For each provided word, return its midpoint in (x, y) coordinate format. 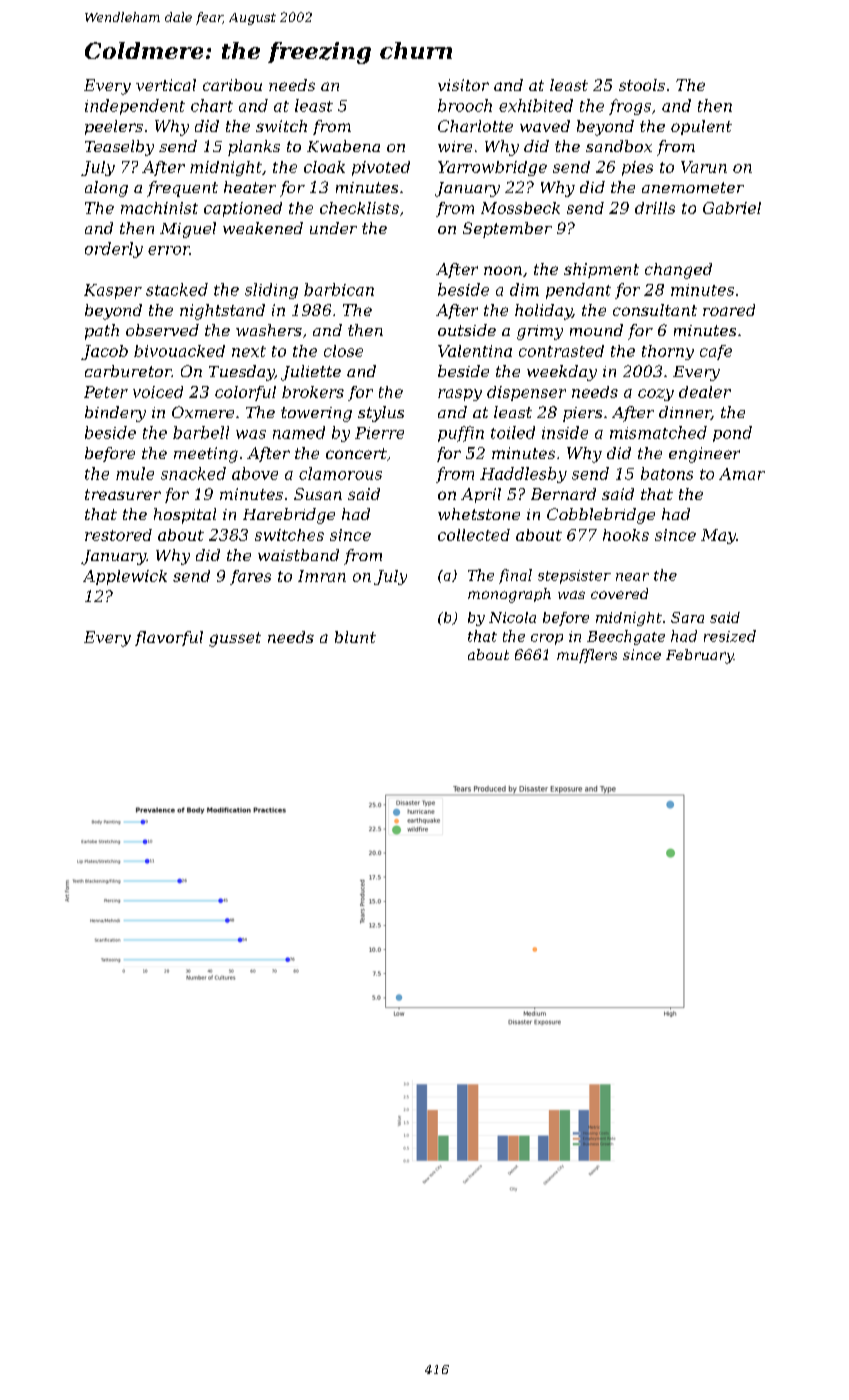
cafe (716, 352)
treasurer (123, 494)
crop (547, 639)
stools (642, 85)
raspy (460, 395)
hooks (626, 535)
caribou (232, 85)
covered (619, 593)
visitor (463, 85)
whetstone (479, 514)
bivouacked (179, 351)
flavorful (169, 638)
